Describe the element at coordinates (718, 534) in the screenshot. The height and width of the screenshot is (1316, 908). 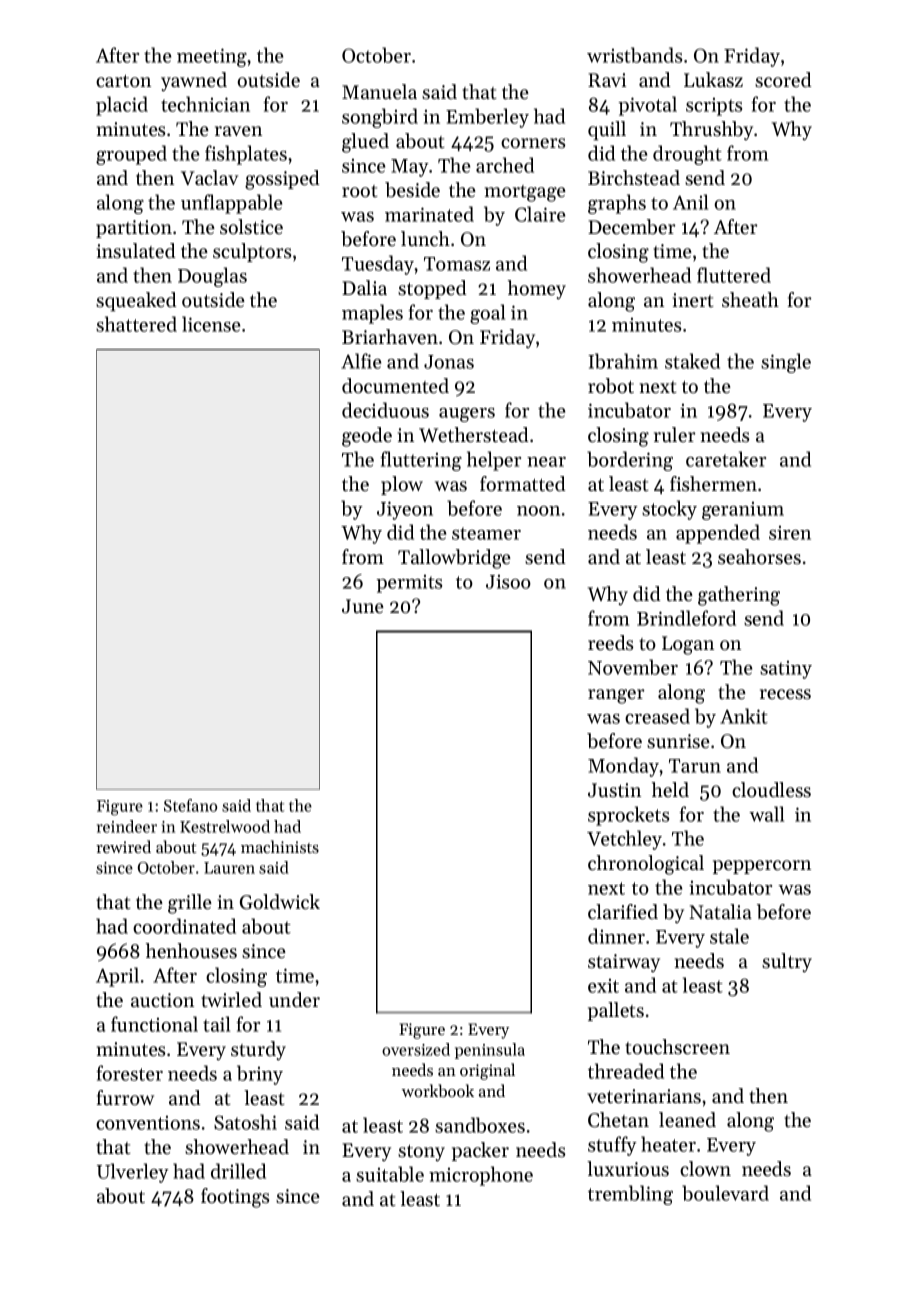
I see `appended` at that location.
